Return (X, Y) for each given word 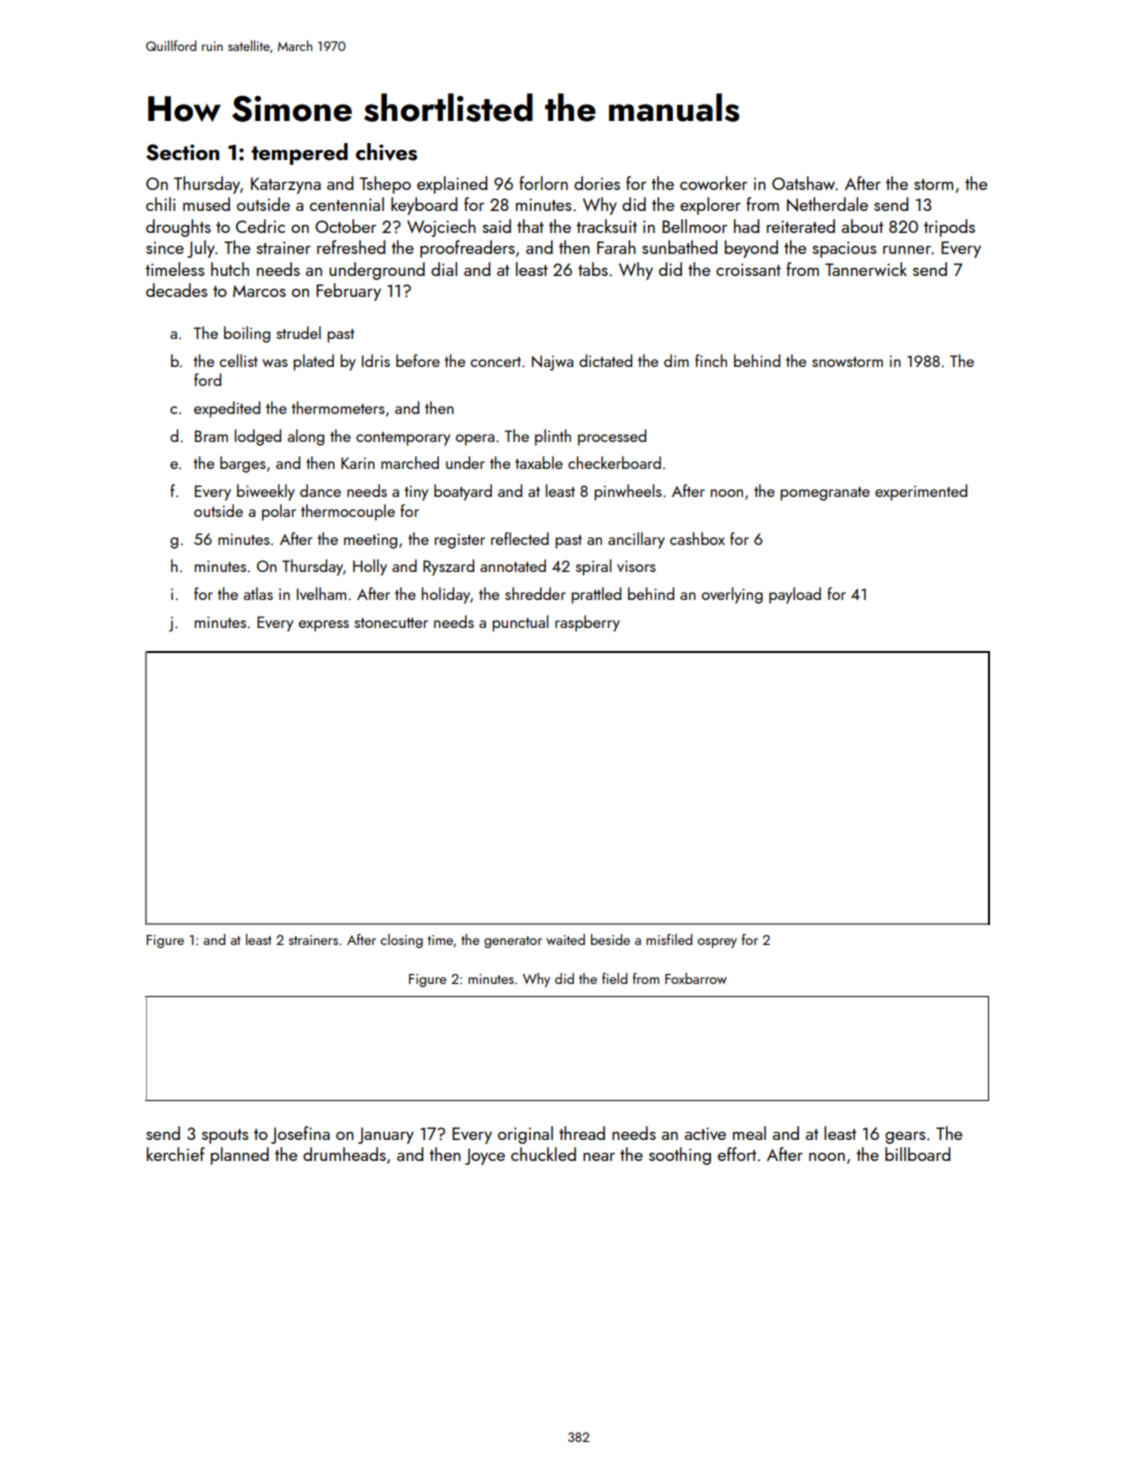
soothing (680, 1156)
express (324, 626)
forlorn (543, 183)
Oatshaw (804, 183)
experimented (921, 492)
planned (240, 1156)
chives (386, 152)
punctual (520, 623)
